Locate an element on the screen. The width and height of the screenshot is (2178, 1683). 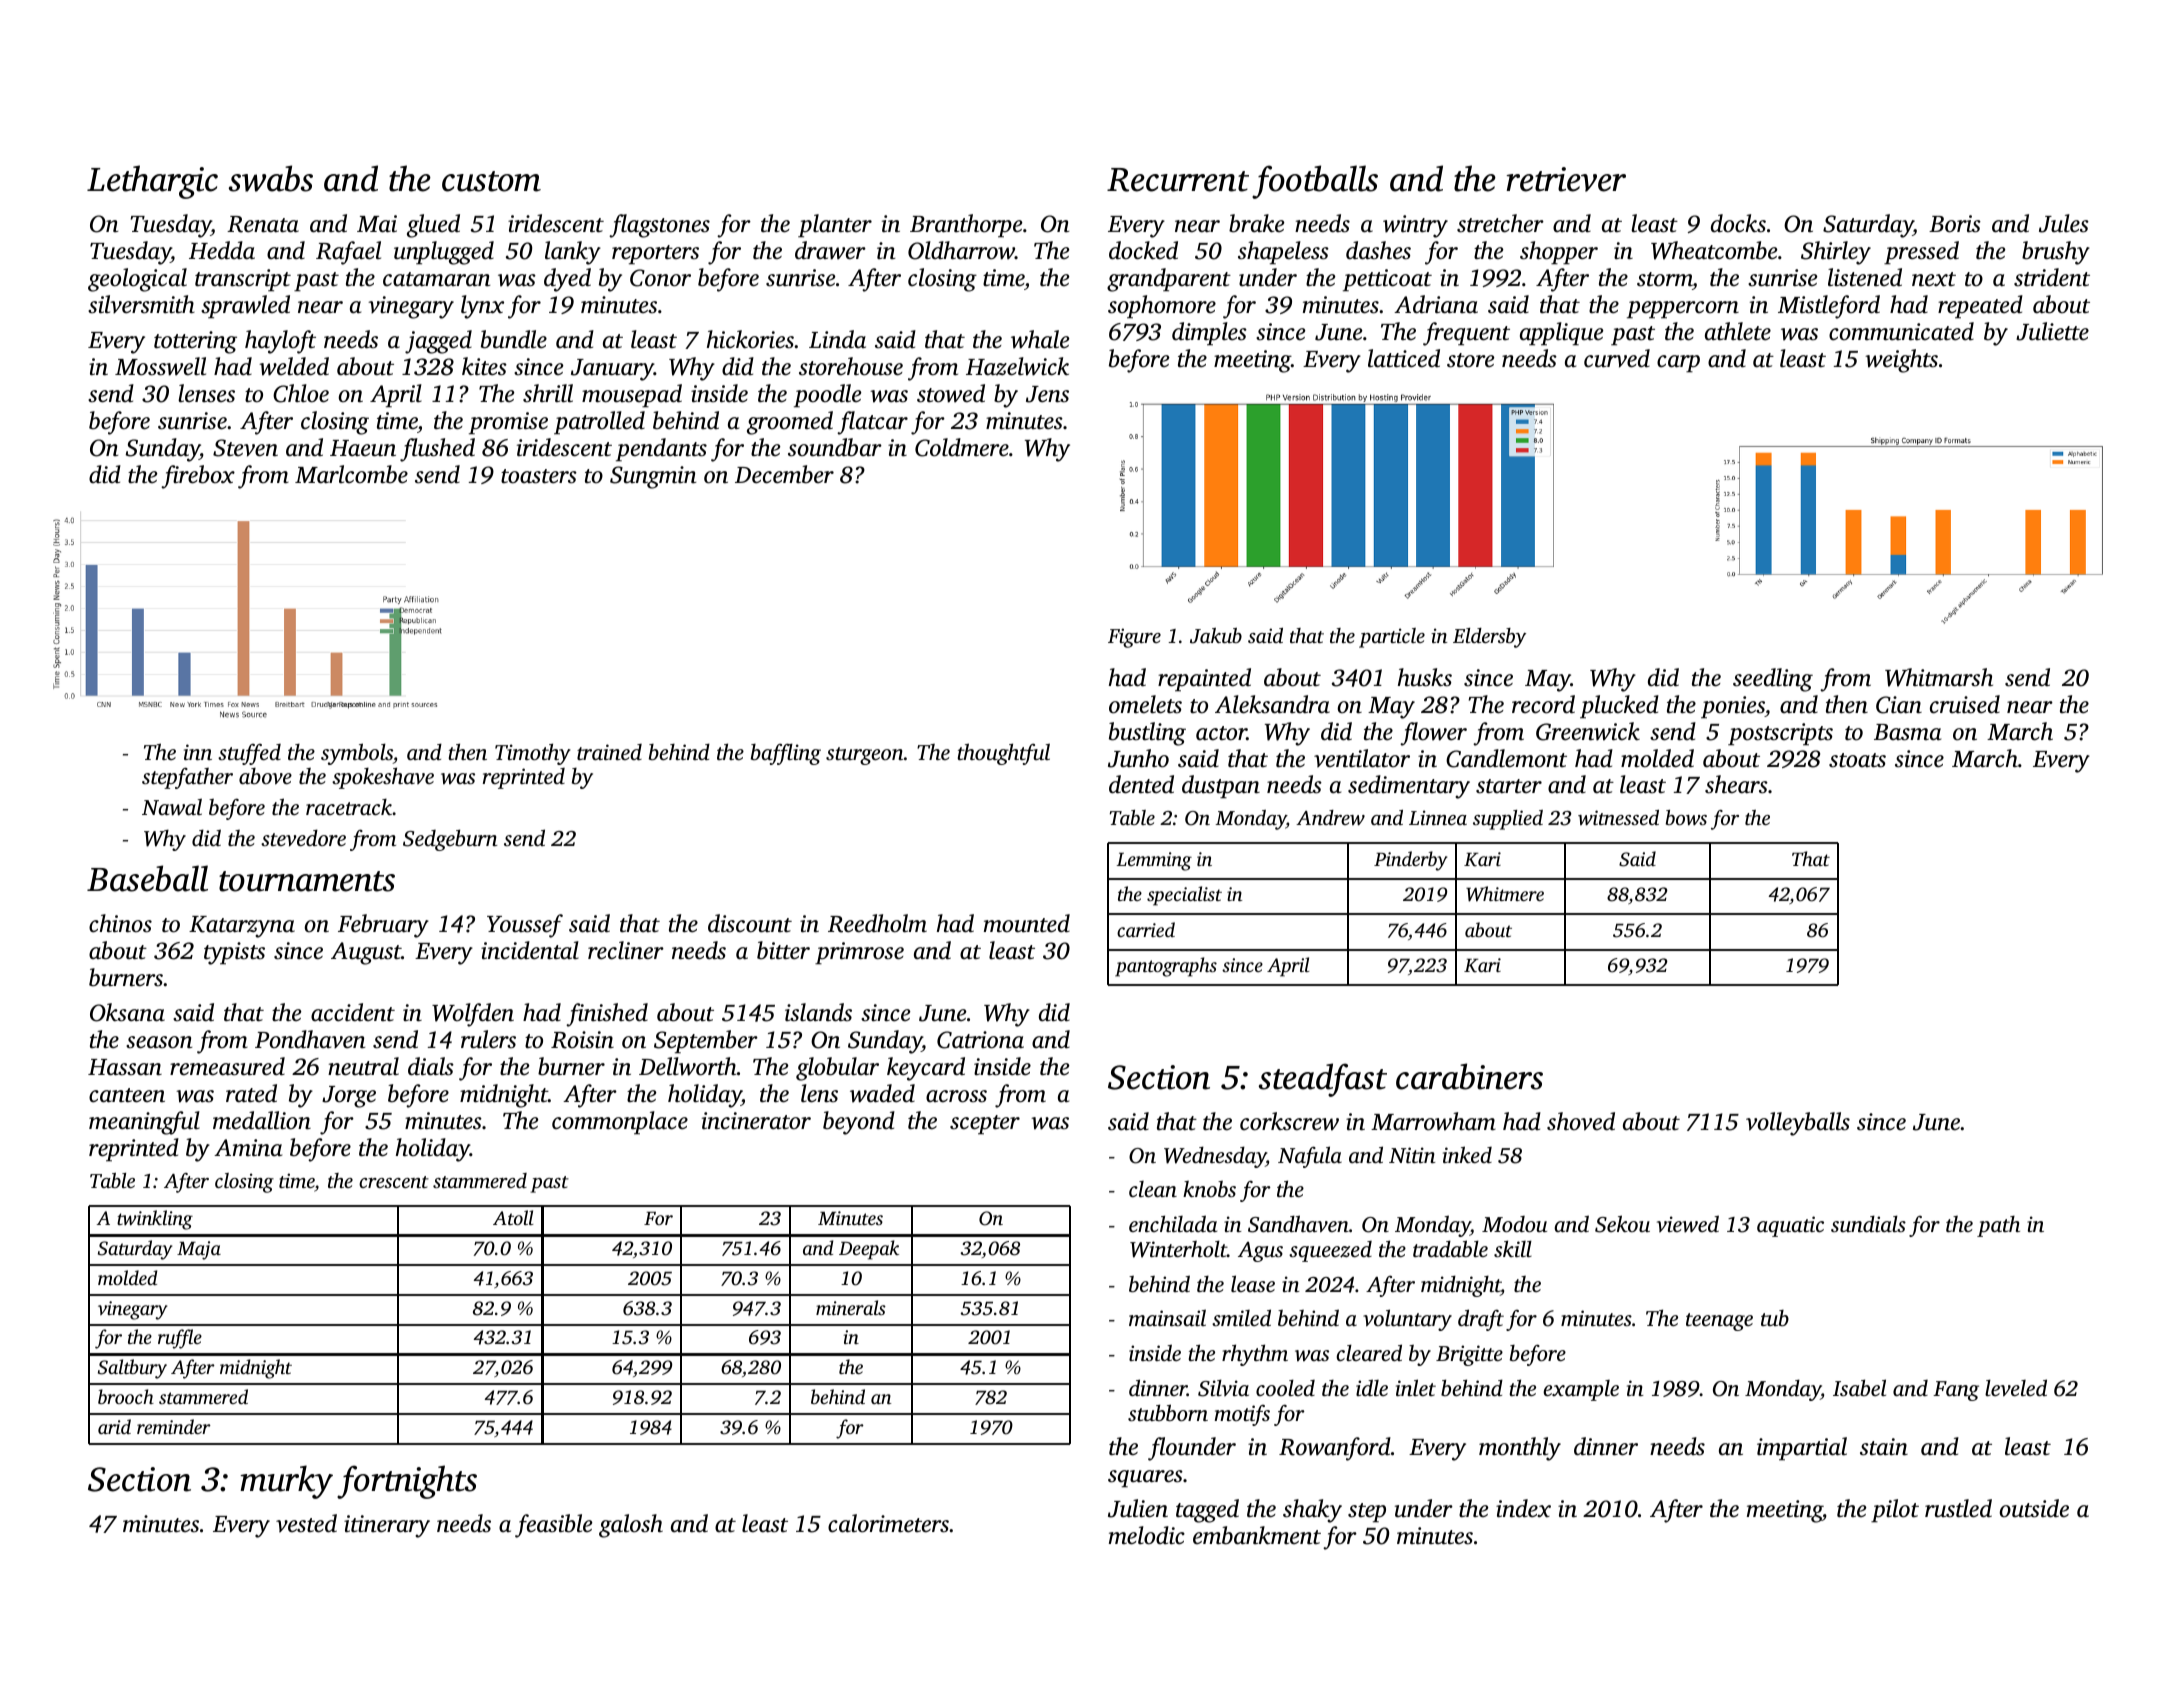
Lethargic is located at coordinates (152, 182).
